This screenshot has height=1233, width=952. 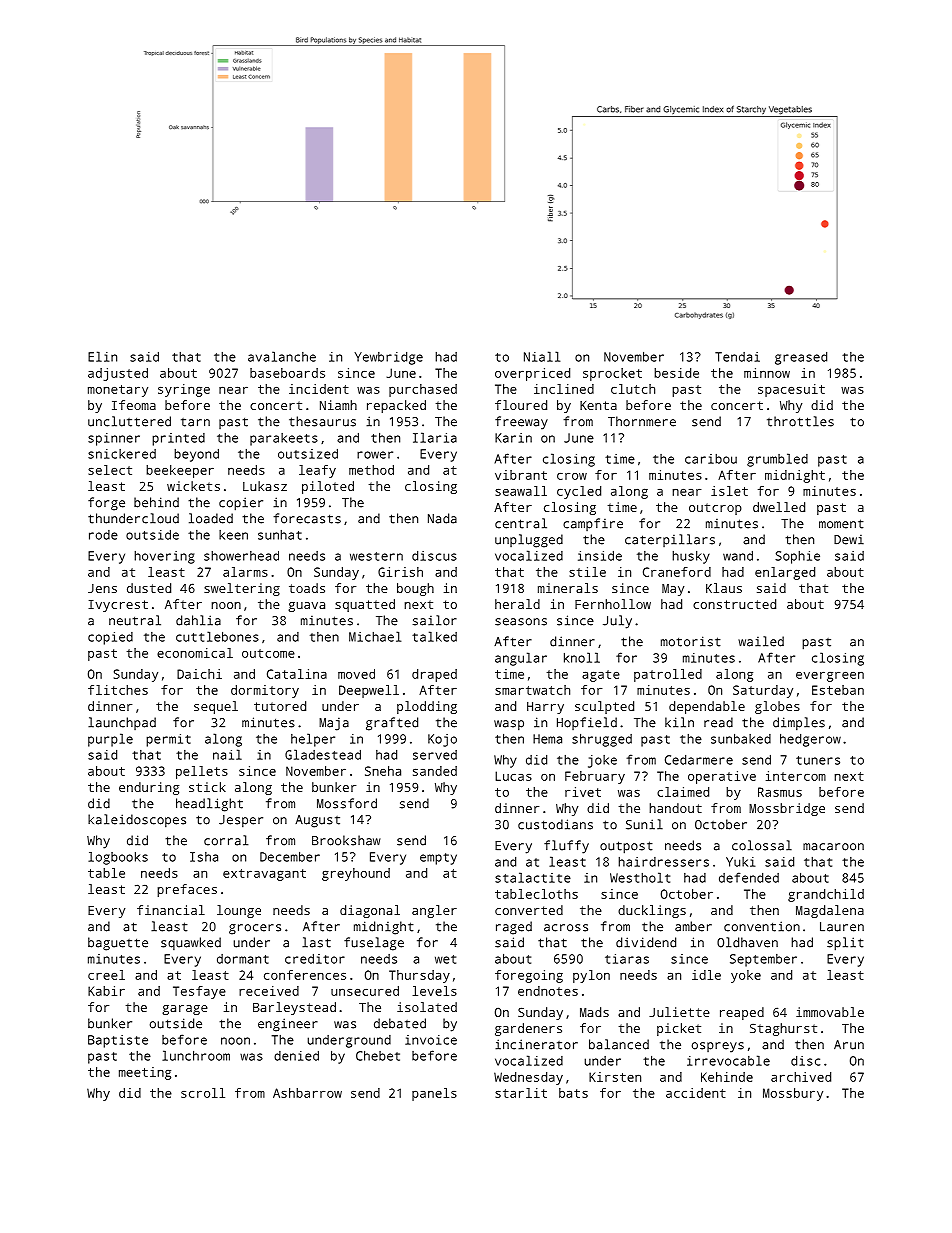 What do you see at coordinates (521, 1093) in the screenshot?
I see `starlit` at bounding box center [521, 1093].
